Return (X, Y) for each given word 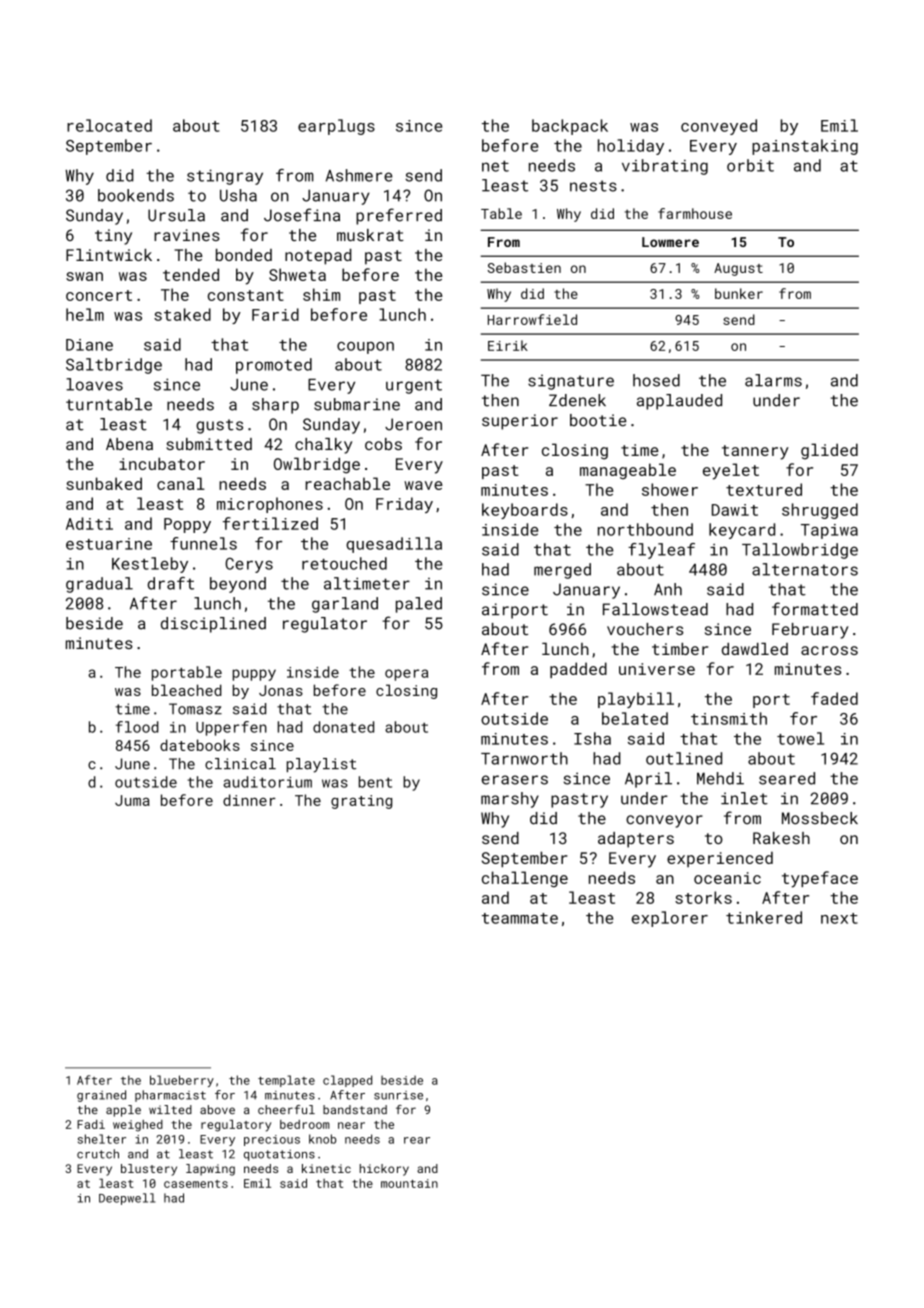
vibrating (665, 167)
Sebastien (524, 267)
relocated (109, 125)
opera (406, 675)
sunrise (398, 1095)
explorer (670, 919)
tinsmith (729, 718)
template (286, 1081)
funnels (203, 543)
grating (361, 802)
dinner (249, 800)
